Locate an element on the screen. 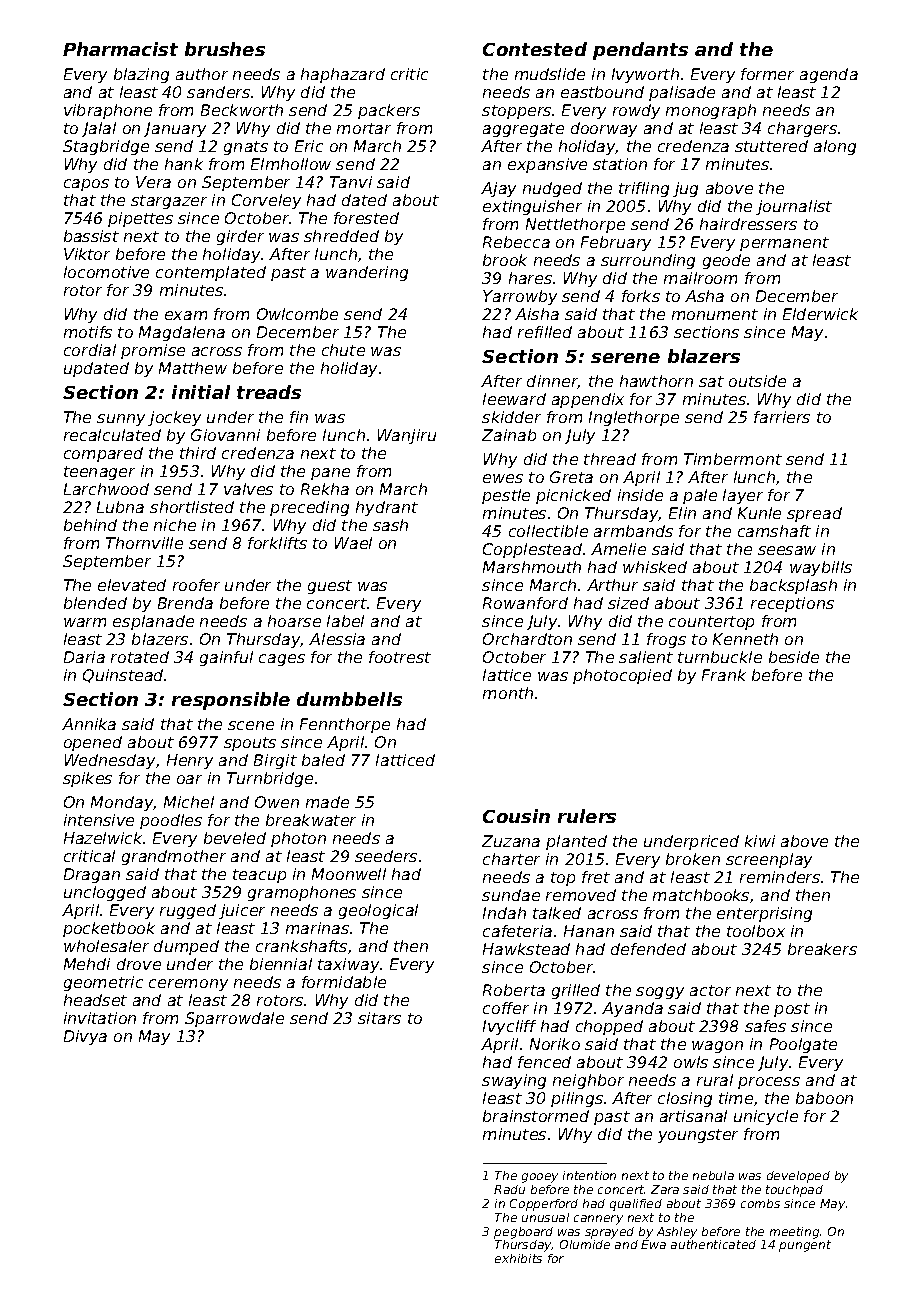  exhibits is located at coordinates (518, 1258).
